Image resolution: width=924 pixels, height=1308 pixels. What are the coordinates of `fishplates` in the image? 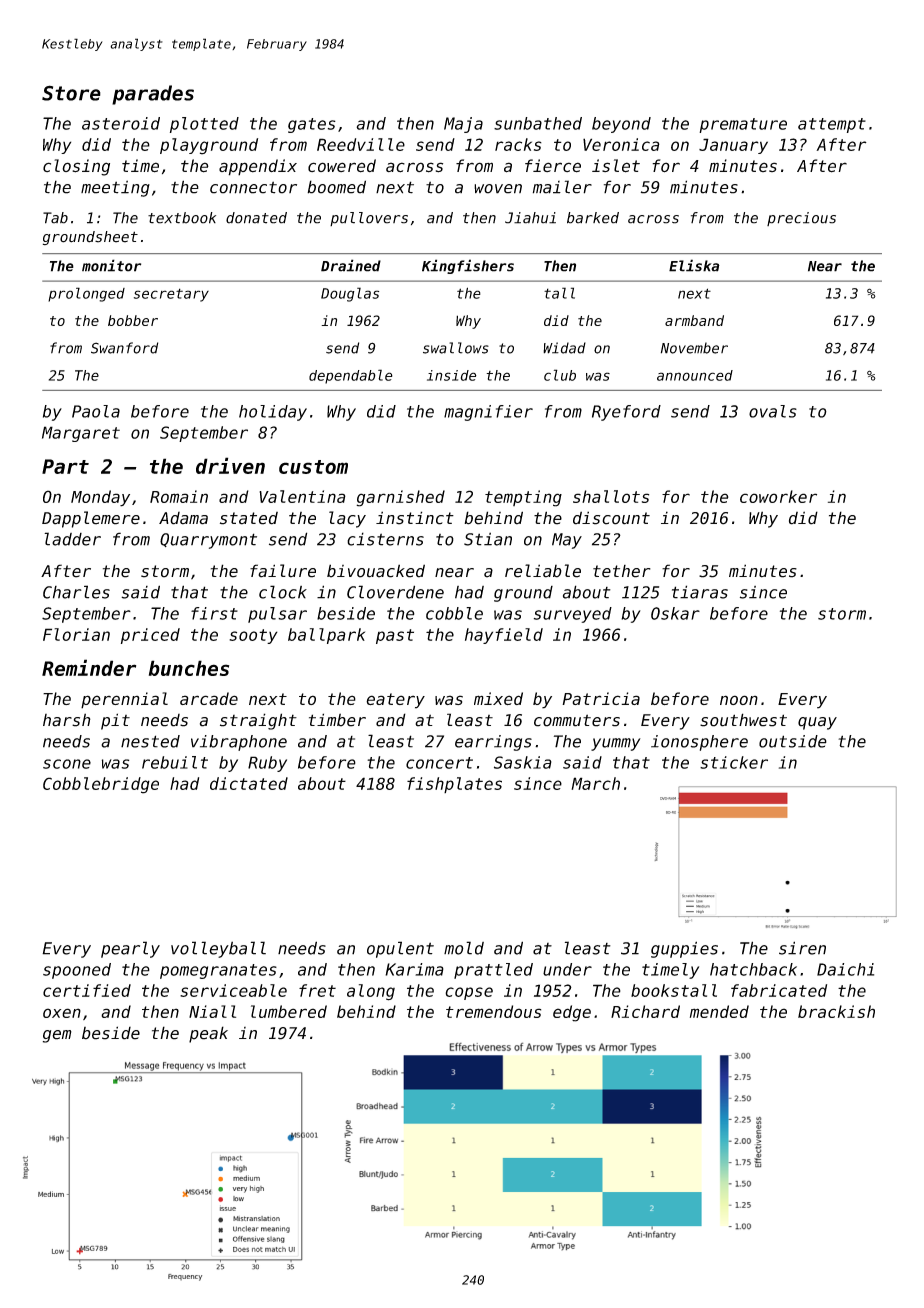 It's located at (454, 785).
